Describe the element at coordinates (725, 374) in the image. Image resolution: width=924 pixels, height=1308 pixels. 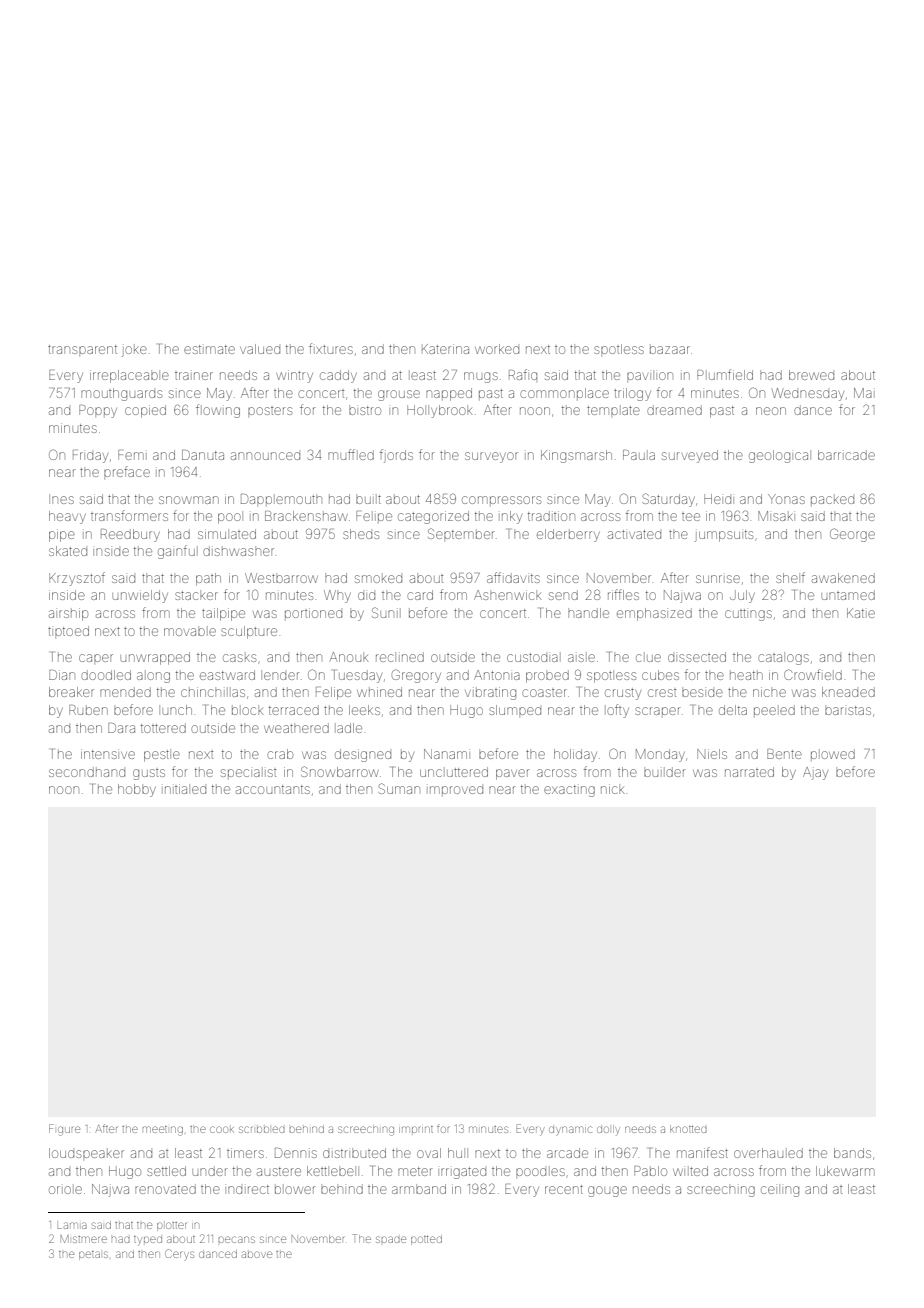
I see `Plumfield` at that location.
